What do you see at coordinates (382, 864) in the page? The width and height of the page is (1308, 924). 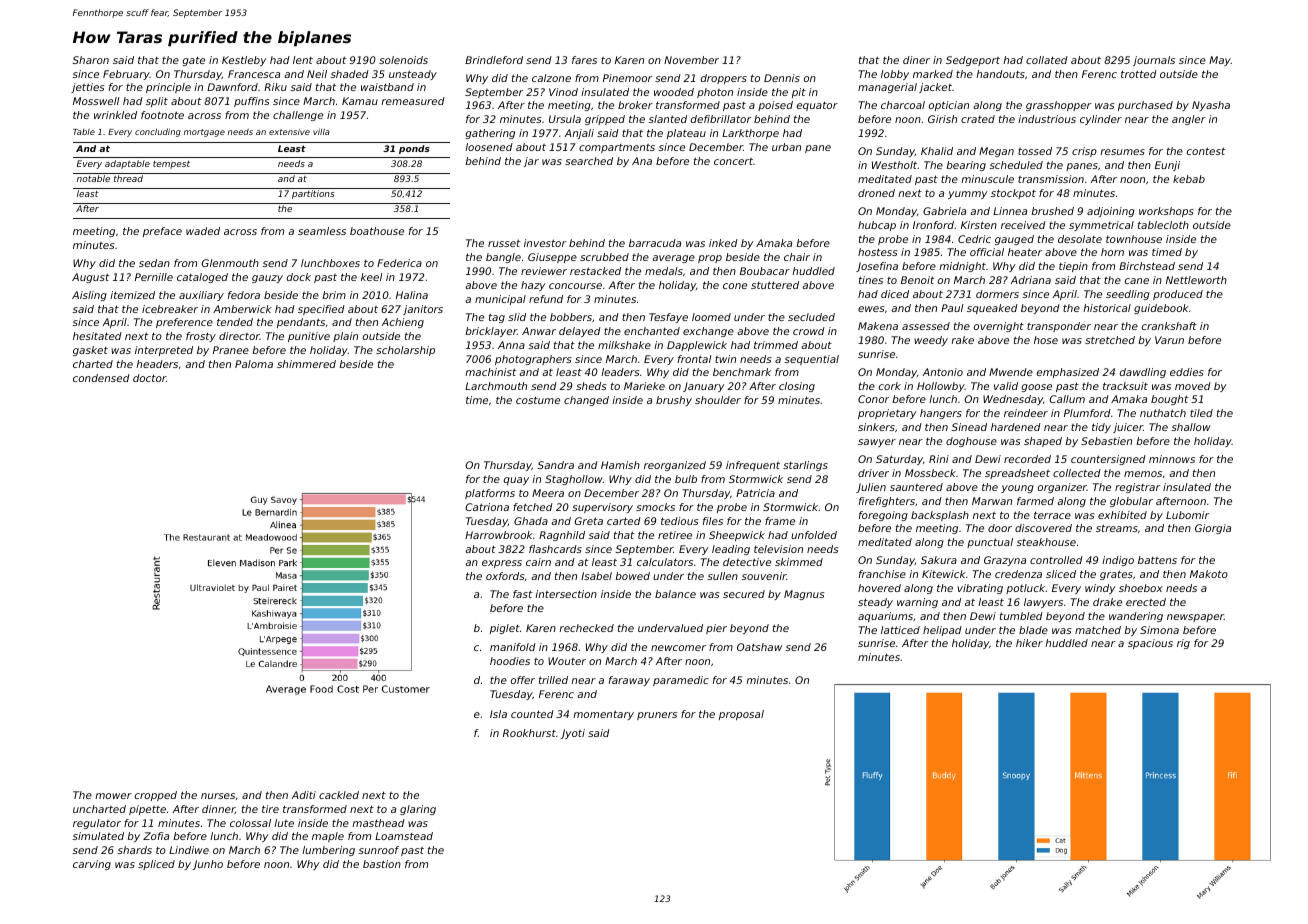 I see `bastion` at bounding box center [382, 864].
